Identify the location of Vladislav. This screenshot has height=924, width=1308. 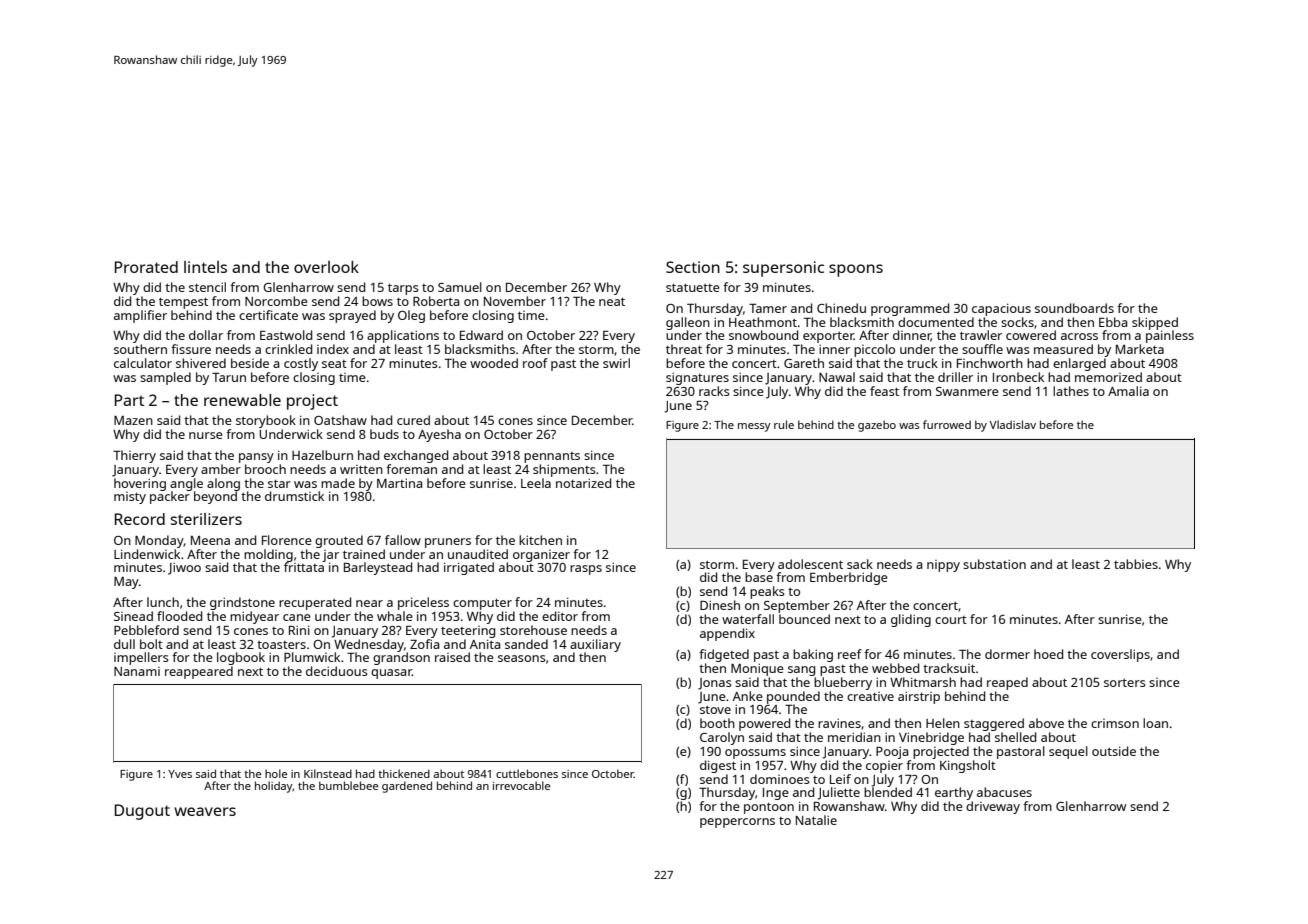
(1013, 424).
